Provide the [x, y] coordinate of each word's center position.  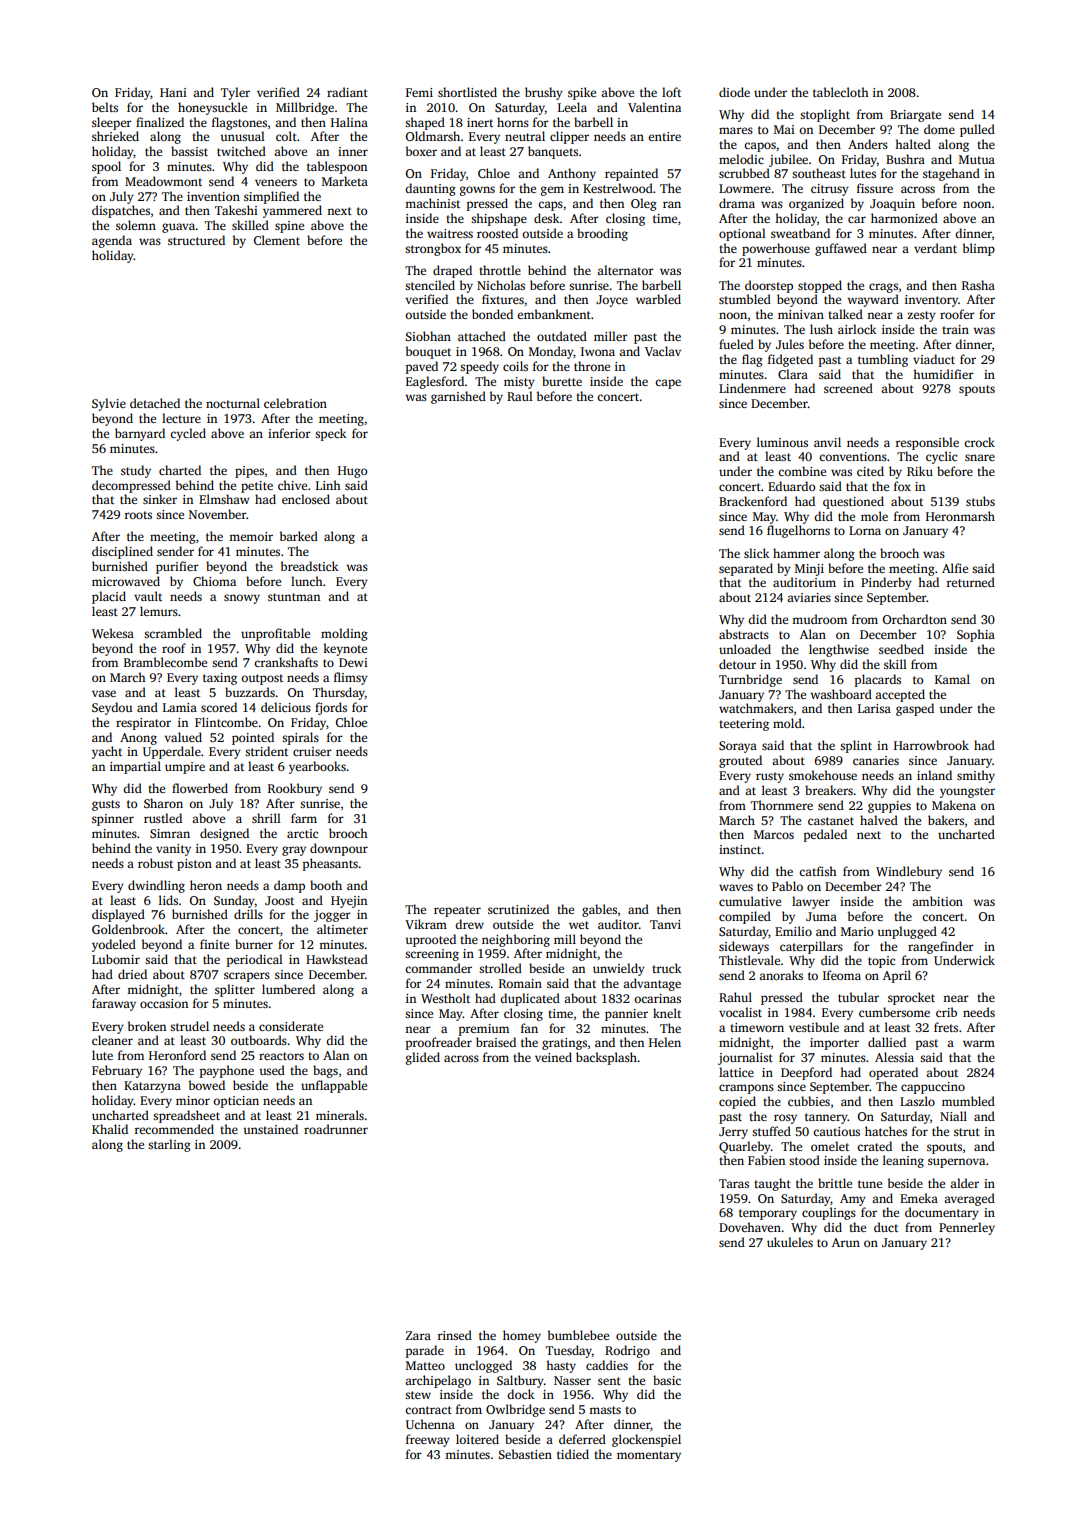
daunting [430, 189]
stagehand [951, 174]
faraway [114, 1004]
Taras [734, 1183]
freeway [428, 1440]
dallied [887, 1042]
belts [105, 107]
